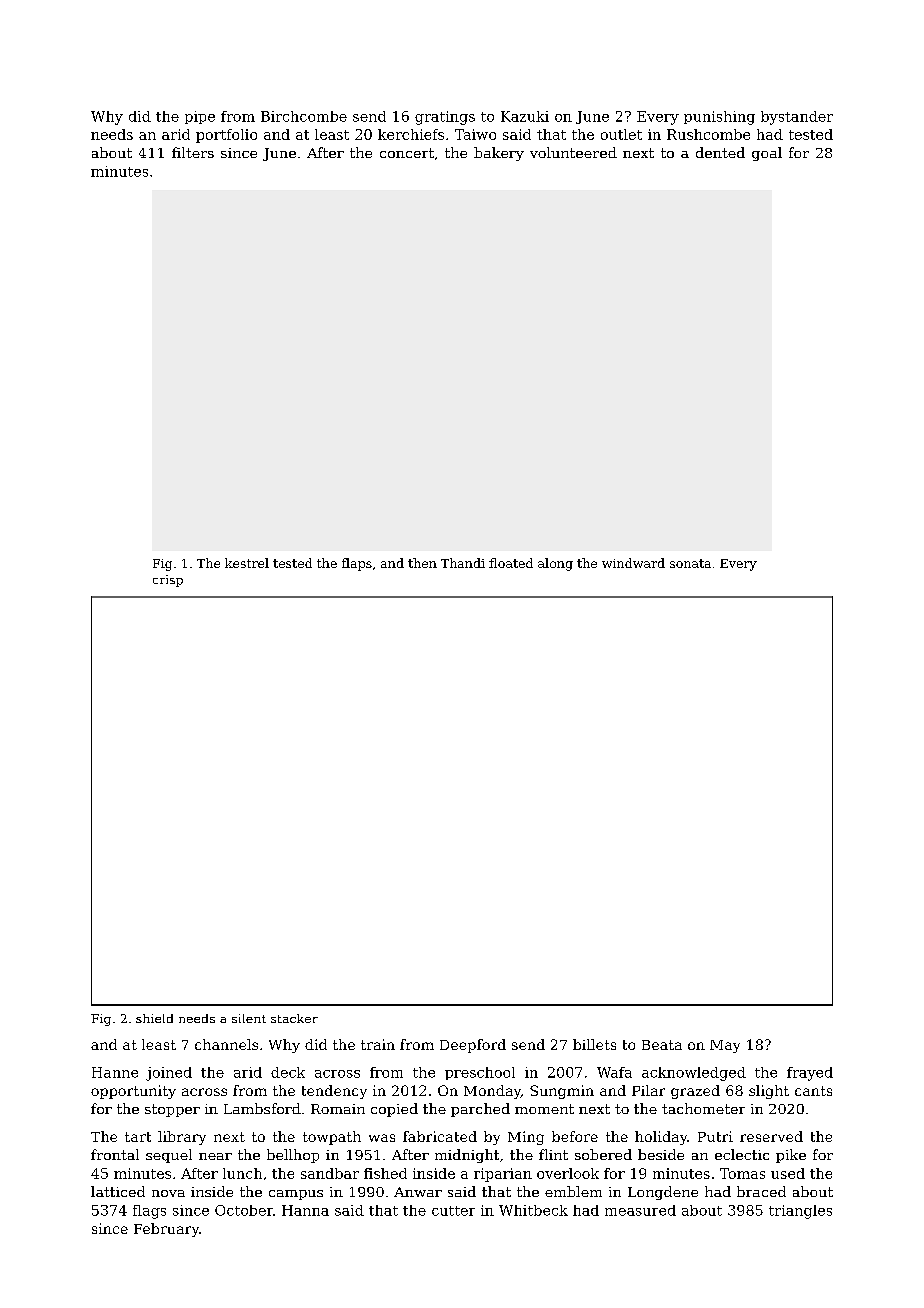  I want to click on pipe, so click(200, 117).
